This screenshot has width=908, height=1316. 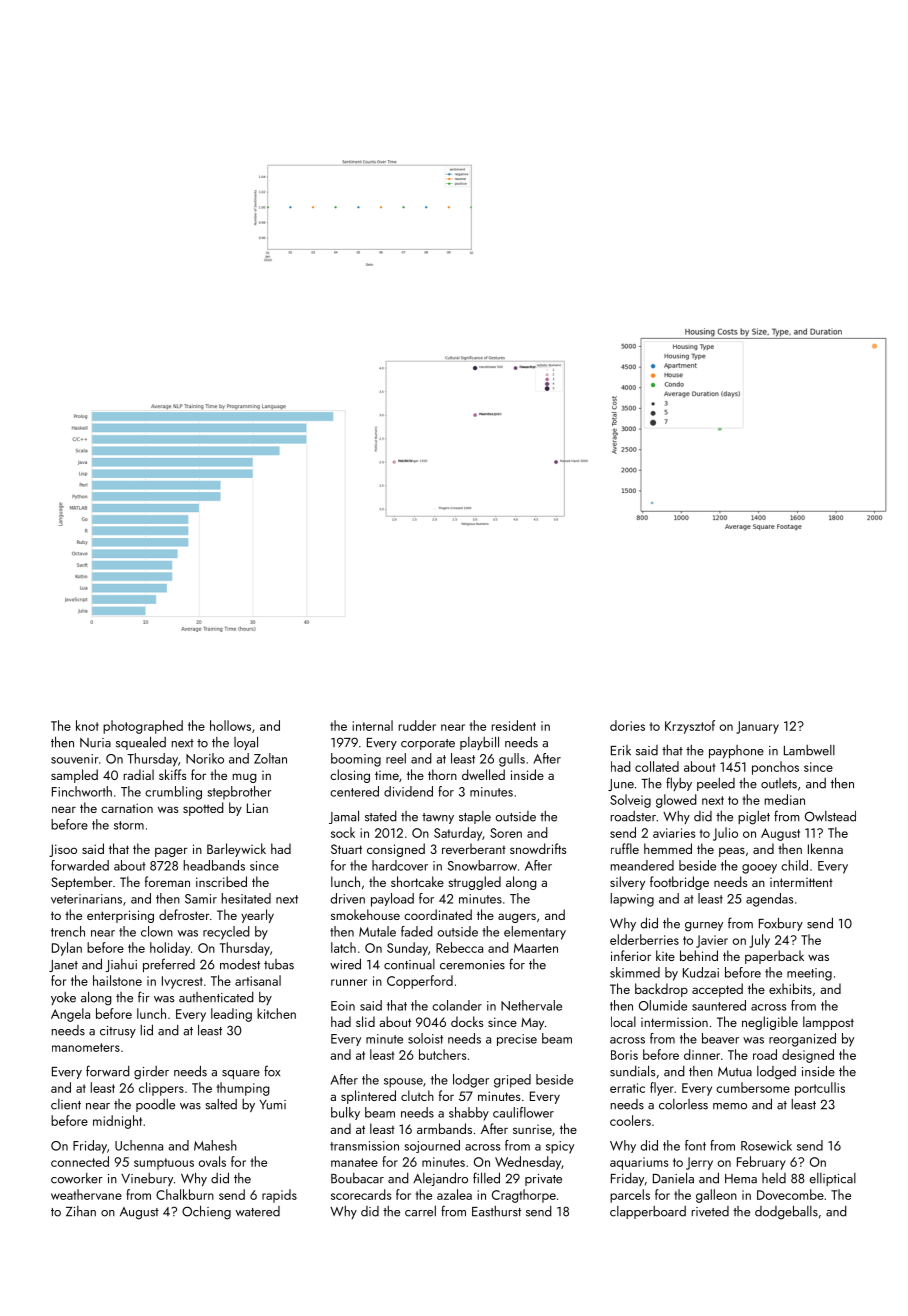 What do you see at coordinates (820, 1089) in the screenshot?
I see `portcullis` at bounding box center [820, 1089].
